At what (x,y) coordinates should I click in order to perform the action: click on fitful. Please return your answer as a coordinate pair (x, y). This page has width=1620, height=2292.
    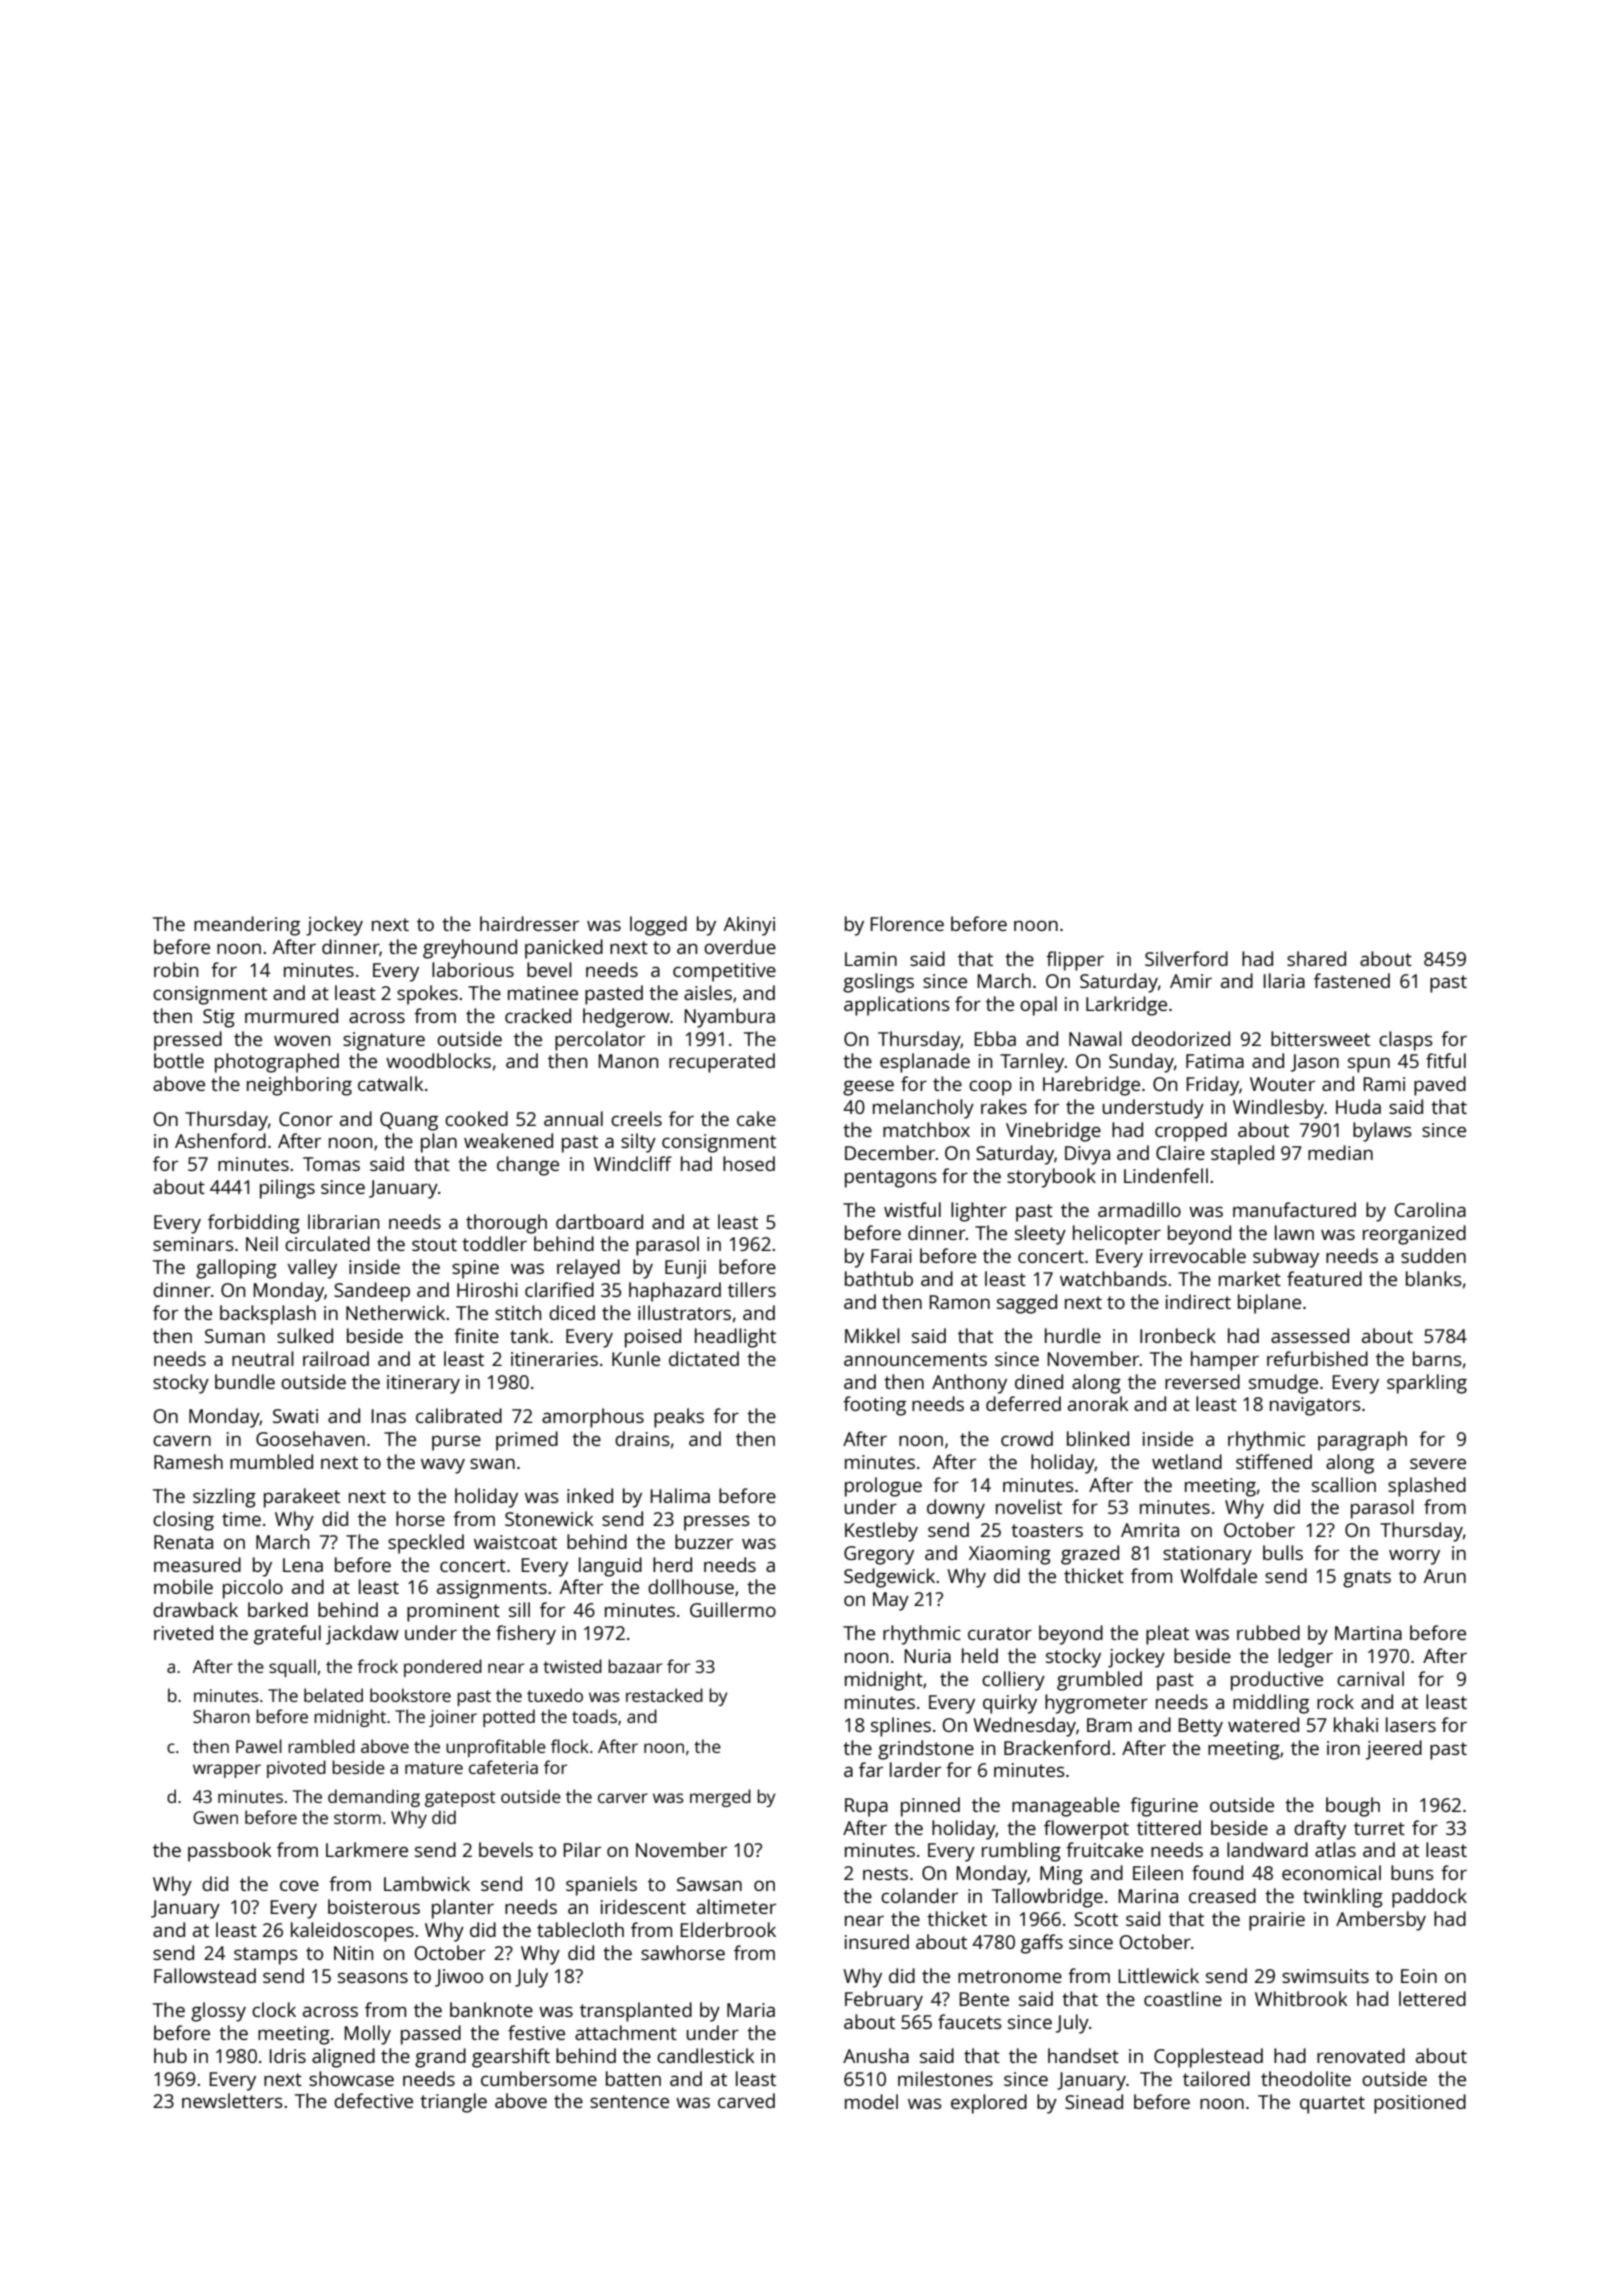
    Looking at the image, I should click on (1446, 1060).
